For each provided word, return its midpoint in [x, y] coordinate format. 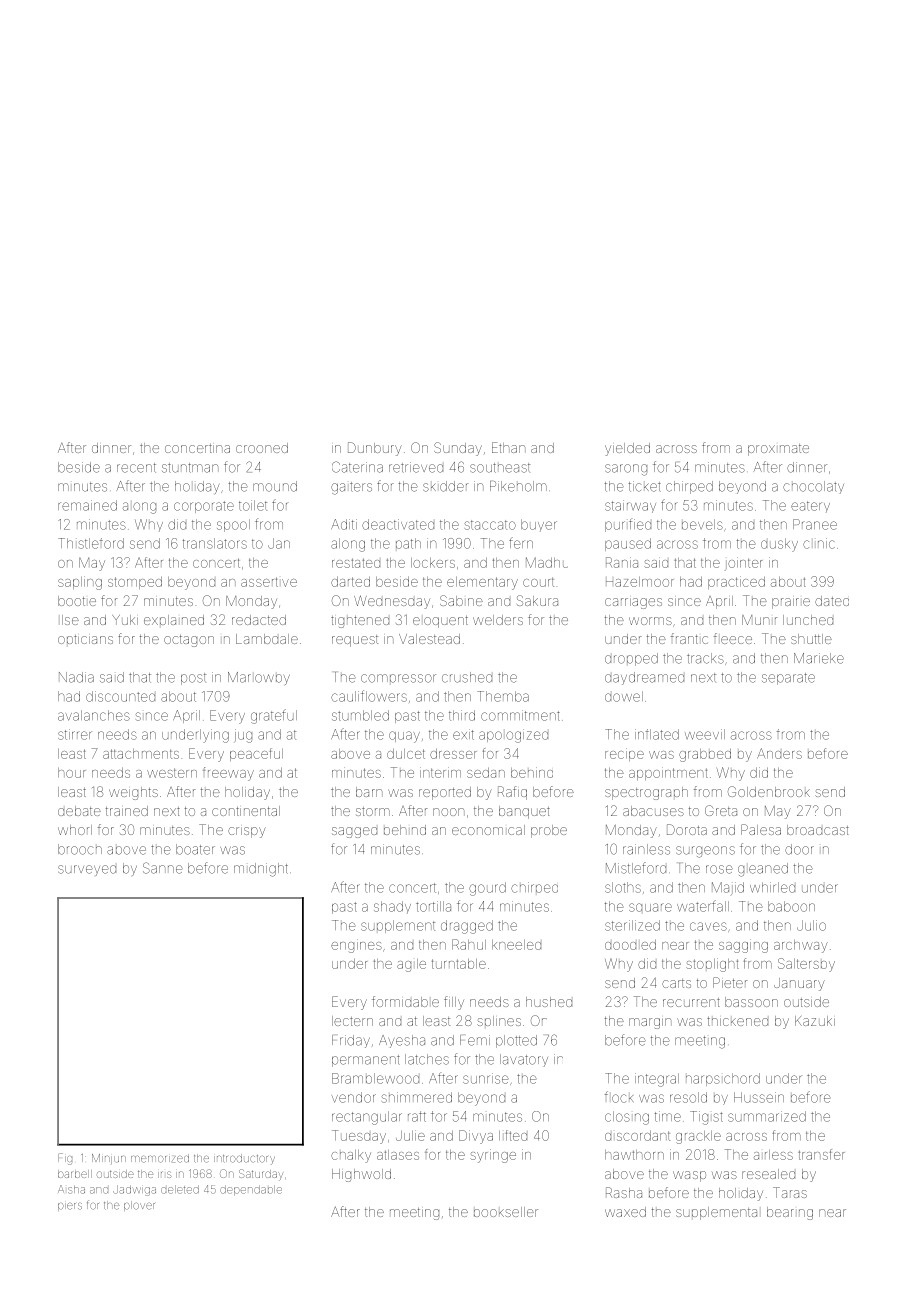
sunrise [486, 1078]
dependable [251, 1190]
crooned [262, 448]
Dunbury [375, 449]
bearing [790, 1213]
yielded [627, 449]
